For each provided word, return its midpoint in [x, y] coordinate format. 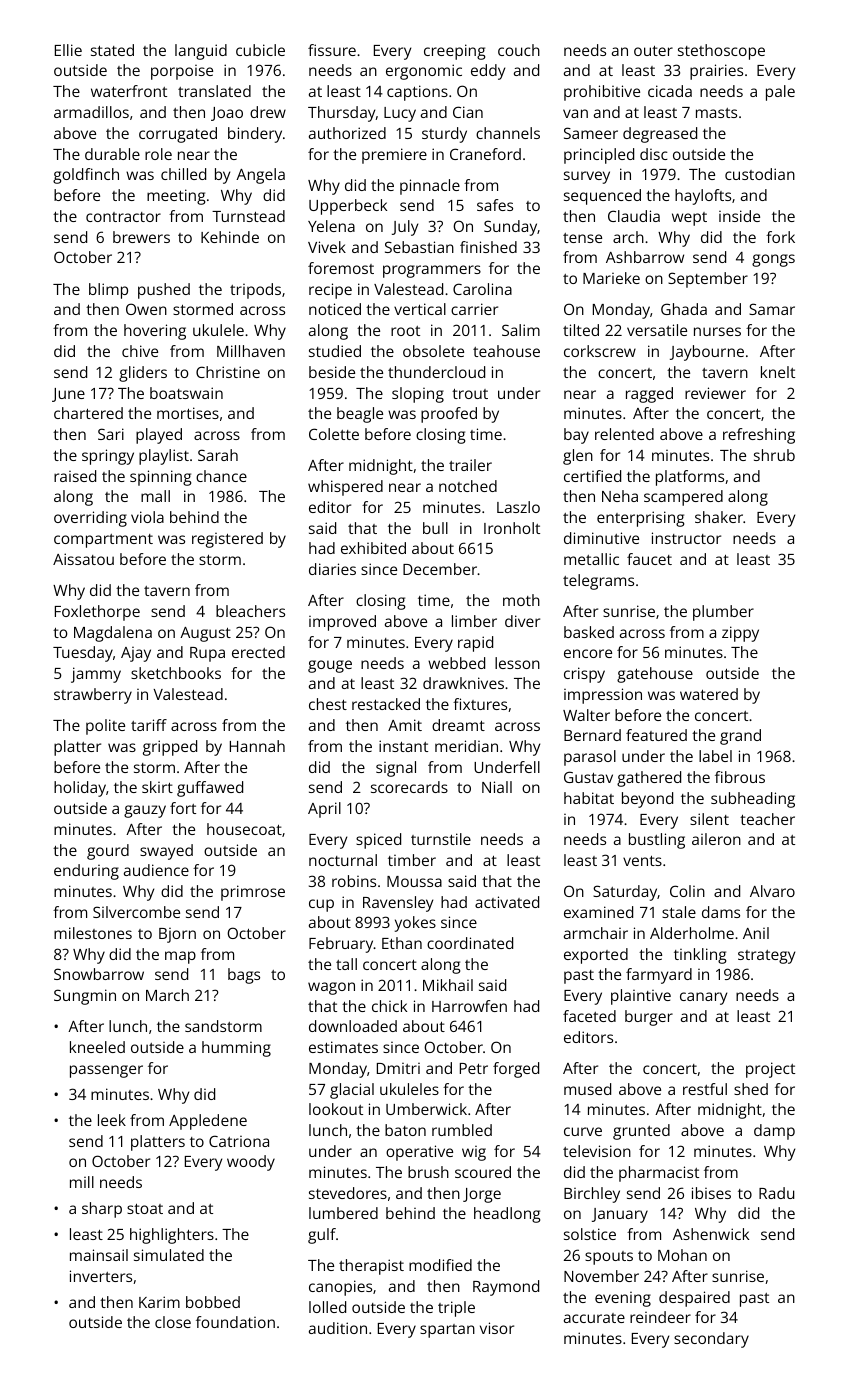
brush [428, 1172]
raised [75, 476]
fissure [332, 50]
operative [419, 1153]
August [205, 634]
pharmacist [659, 1174]
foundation [235, 1322]
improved [342, 623]
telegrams [598, 582]
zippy [740, 634]
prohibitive [602, 93]
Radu [776, 1193]
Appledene [208, 1122]
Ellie [68, 50]
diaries [332, 569]
